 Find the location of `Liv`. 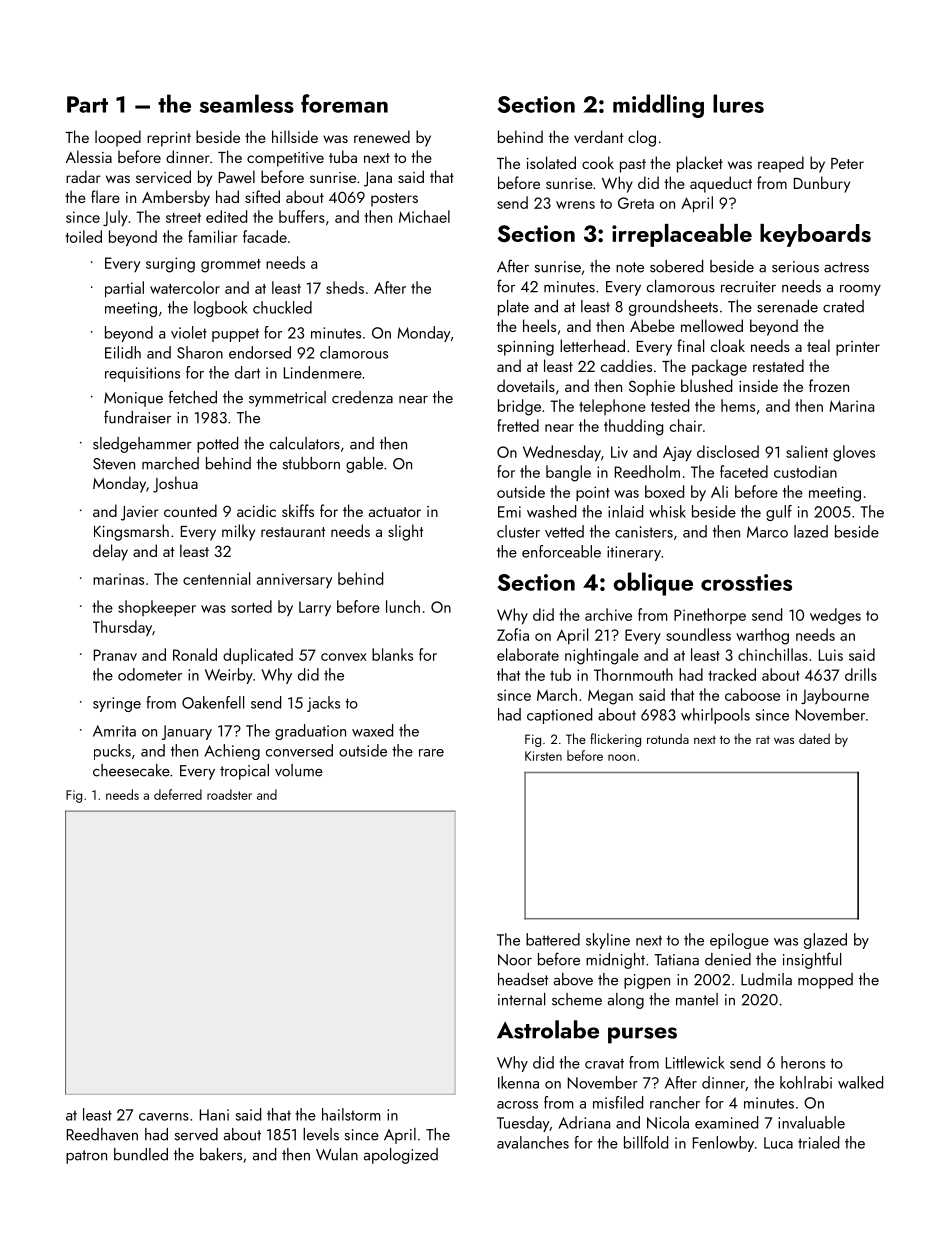

Liv is located at coordinates (619, 452).
